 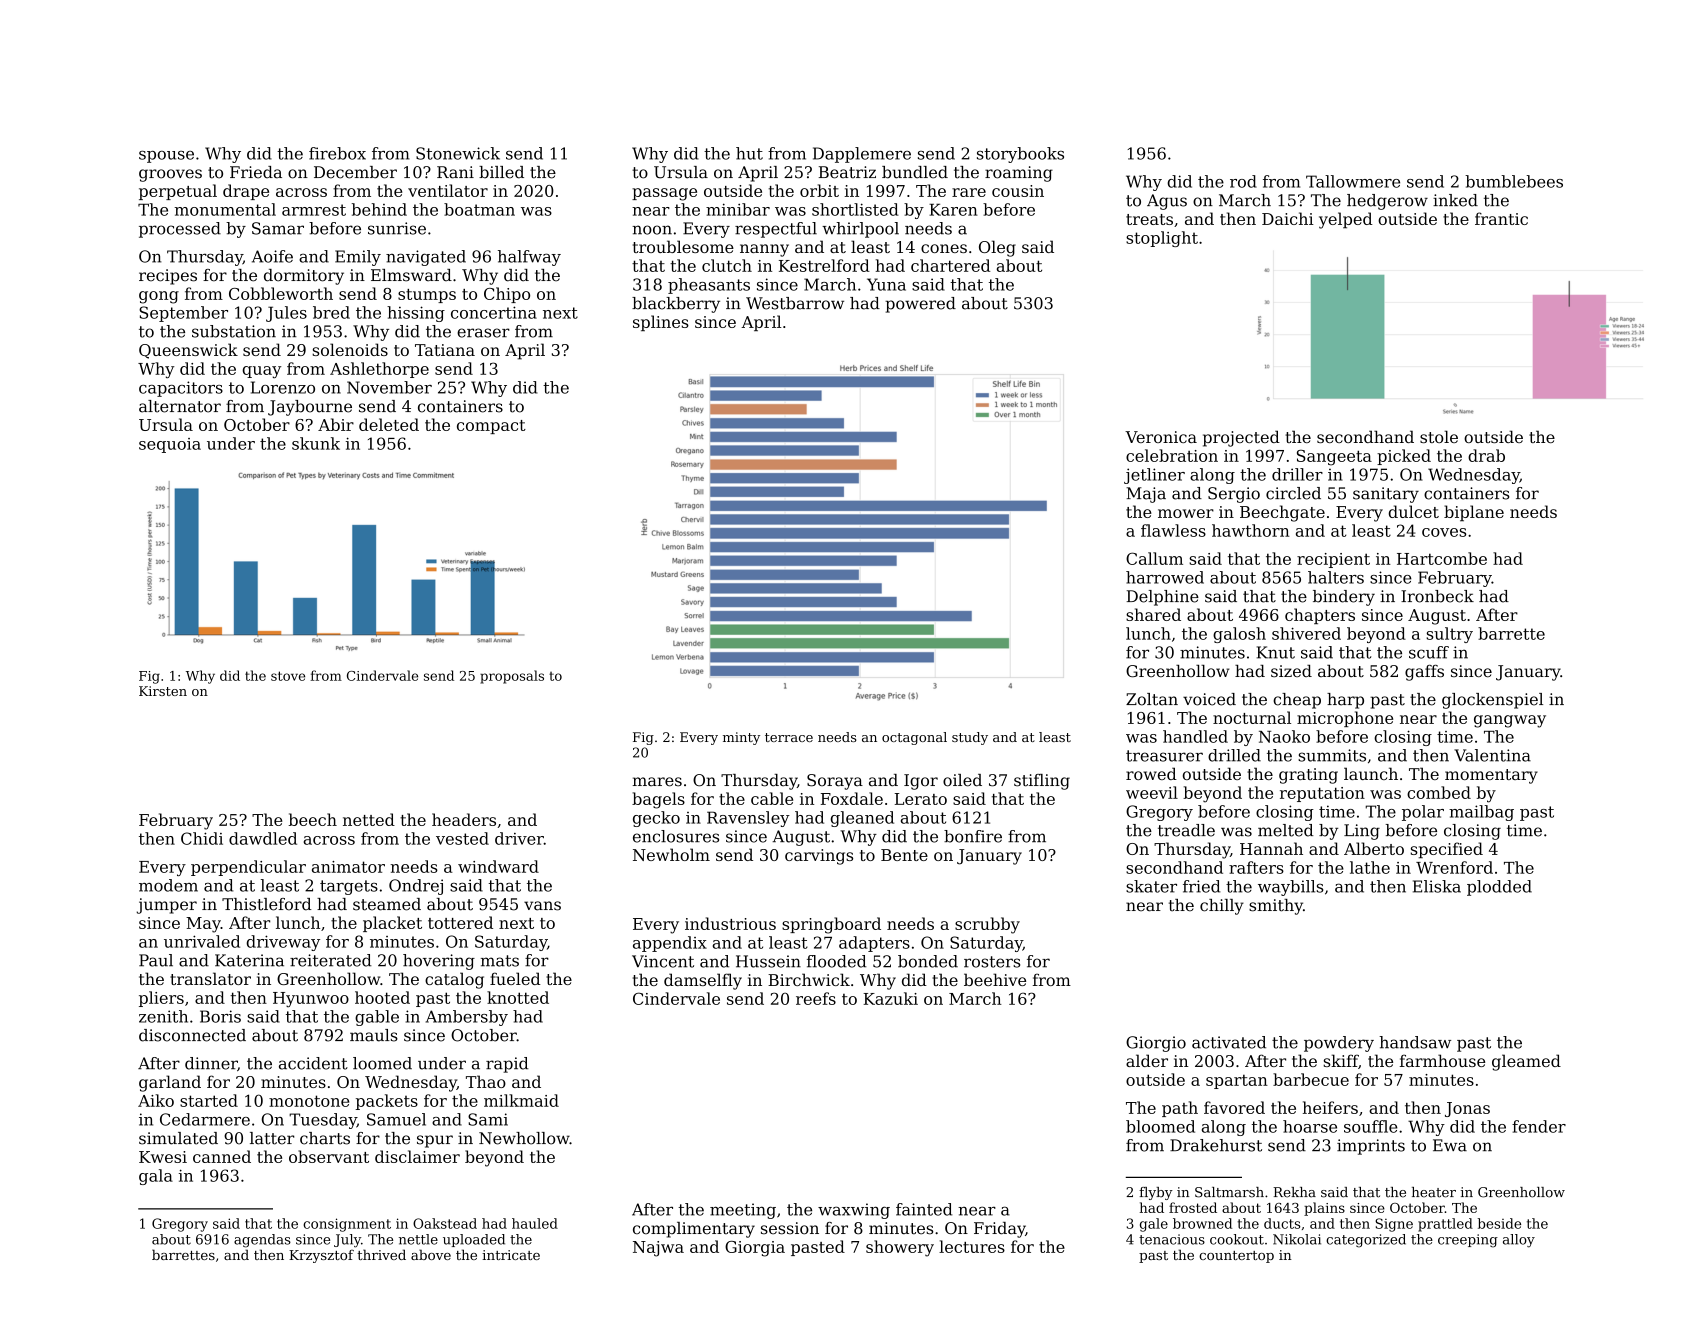 I want to click on above, so click(x=431, y=1254).
